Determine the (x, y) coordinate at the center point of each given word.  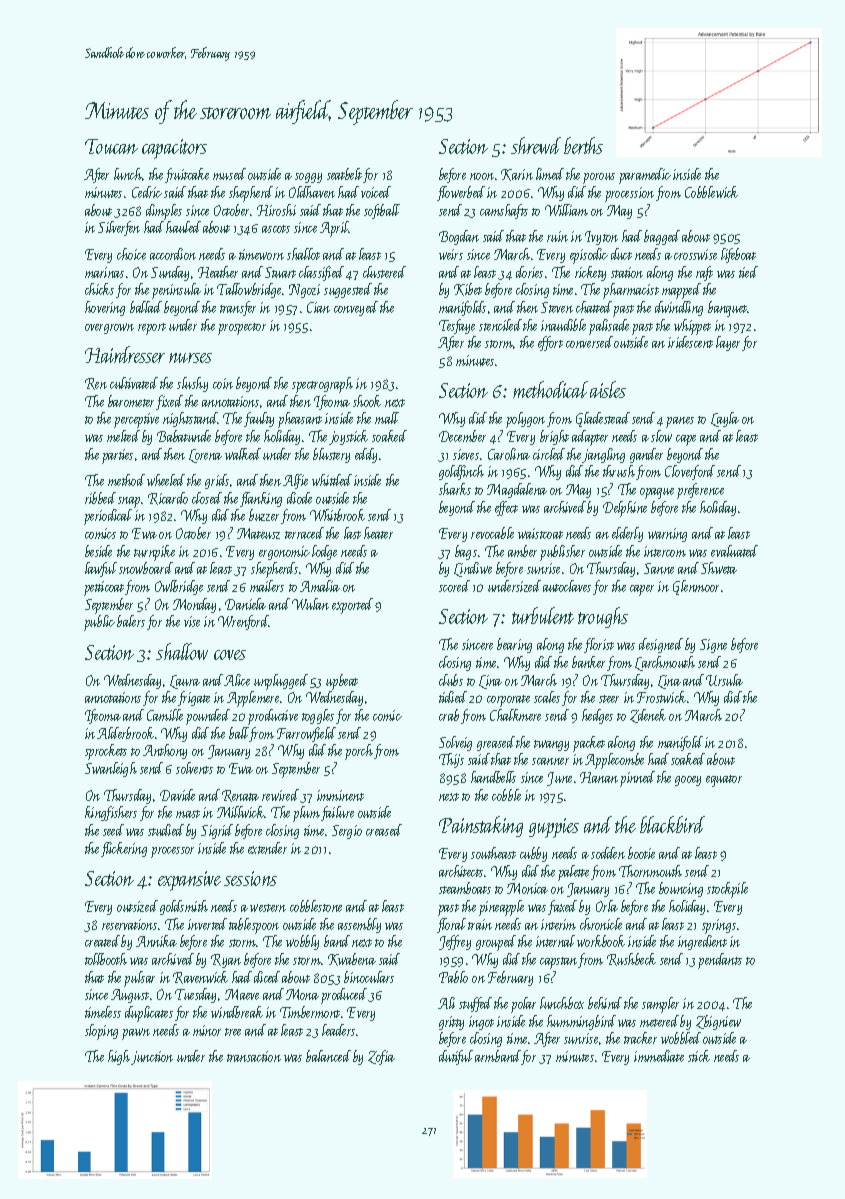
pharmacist (631, 291)
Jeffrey (455, 942)
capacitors (174, 149)
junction (152, 1058)
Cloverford (690, 472)
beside (98, 551)
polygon (525, 420)
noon (482, 176)
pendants (720, 961)
